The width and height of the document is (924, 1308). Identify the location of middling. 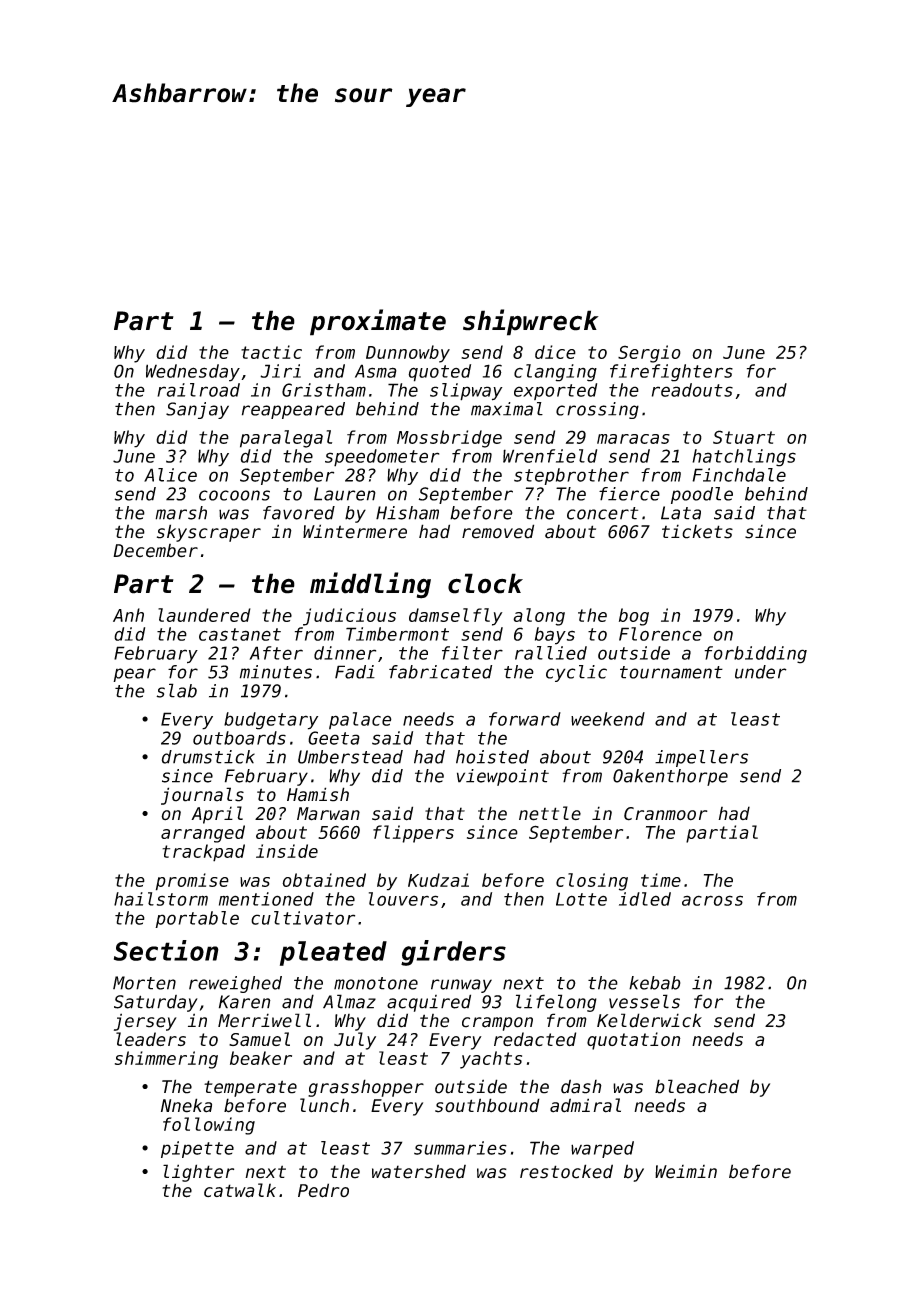
(370, 585).
